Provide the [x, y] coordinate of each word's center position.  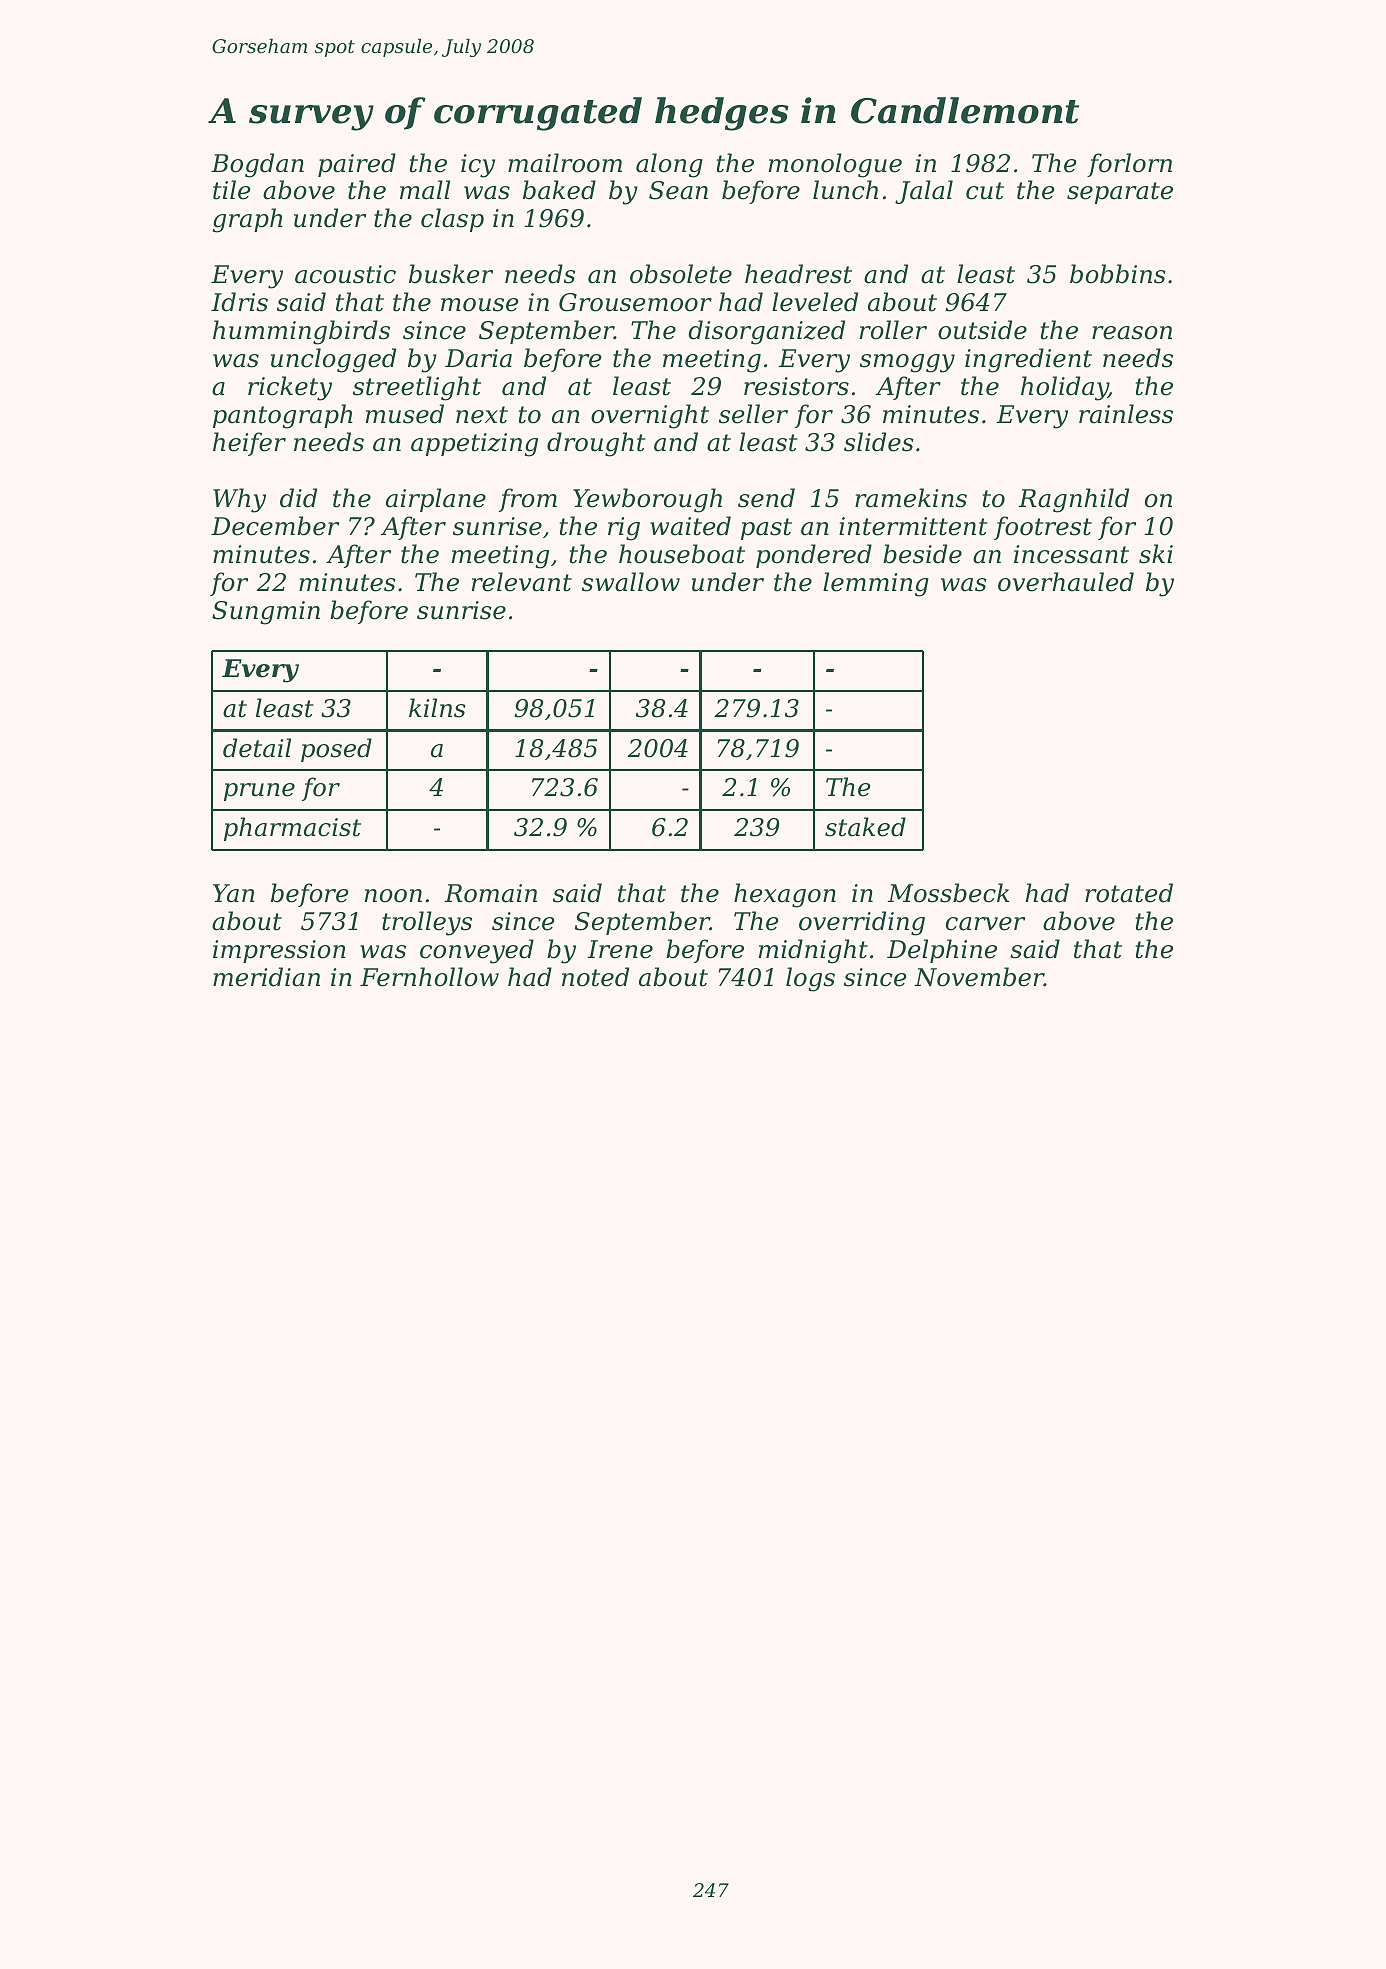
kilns [437, 708]
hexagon [785, 895]
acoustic [345, 274]
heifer [249, 444]
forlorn [1129, 165]
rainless [1126, 414]
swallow [631, 582]
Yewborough [647, 500]
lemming [876, 584]
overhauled [1066, 582]
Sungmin [266, 613]
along [669, 165]
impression [279, 951]
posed [336, 750]
